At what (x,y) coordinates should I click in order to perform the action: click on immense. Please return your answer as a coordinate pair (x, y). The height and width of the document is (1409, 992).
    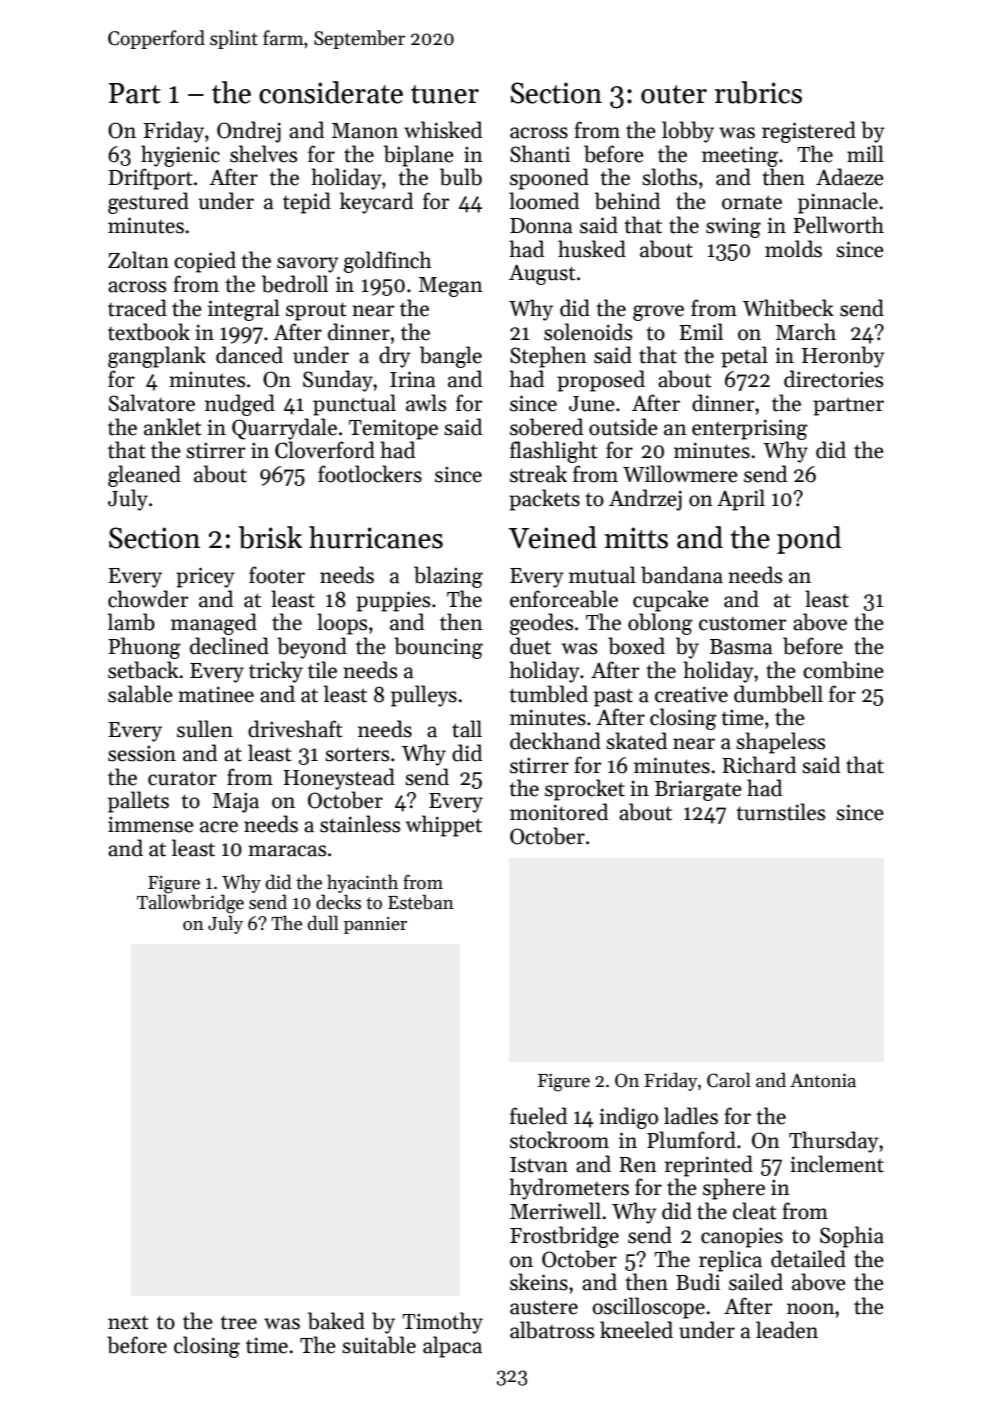
    Looking at the image, I should click on (151, 825).
